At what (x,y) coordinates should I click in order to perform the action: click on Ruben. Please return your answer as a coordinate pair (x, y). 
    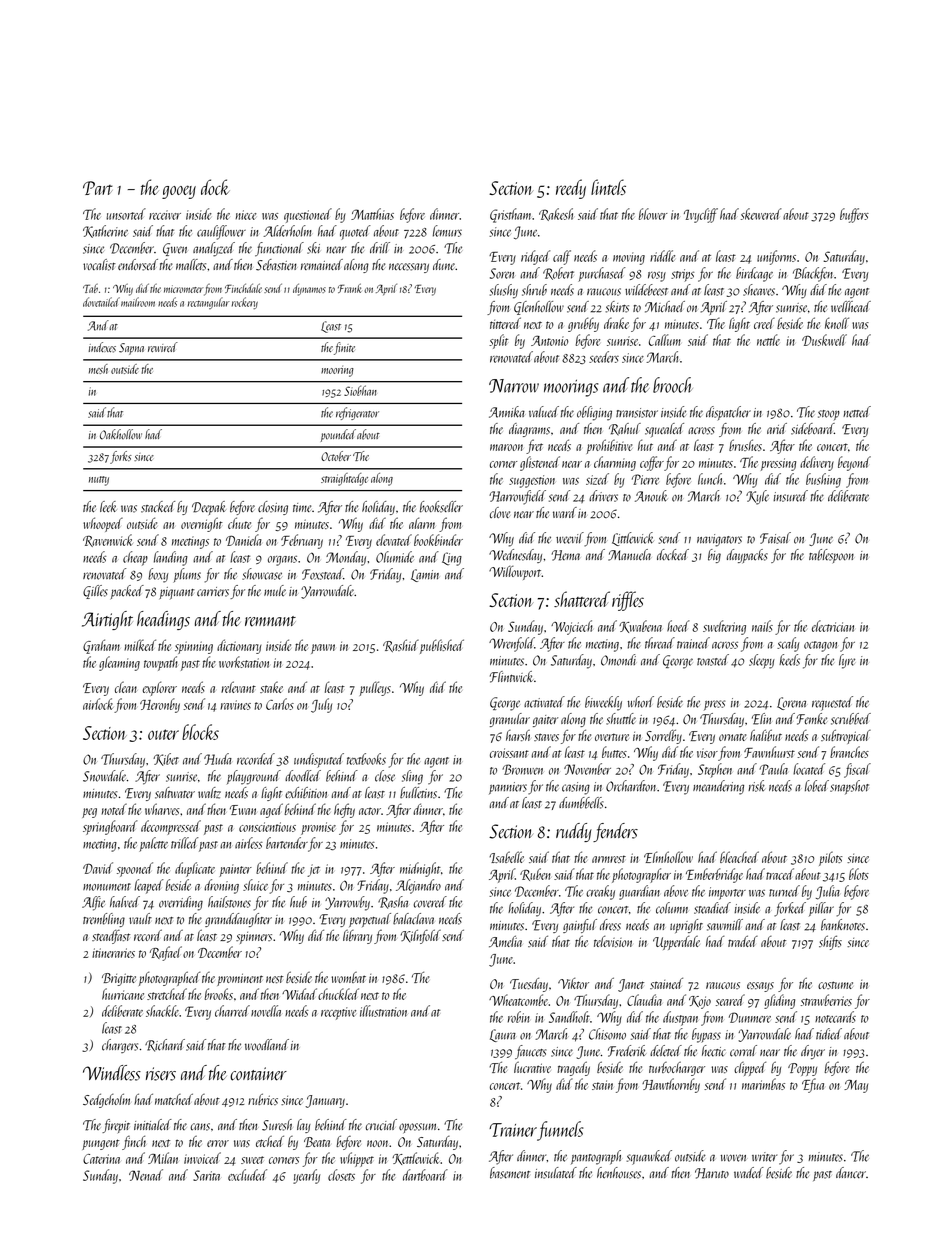
    Looking at the image, I should click on (535, 874).
